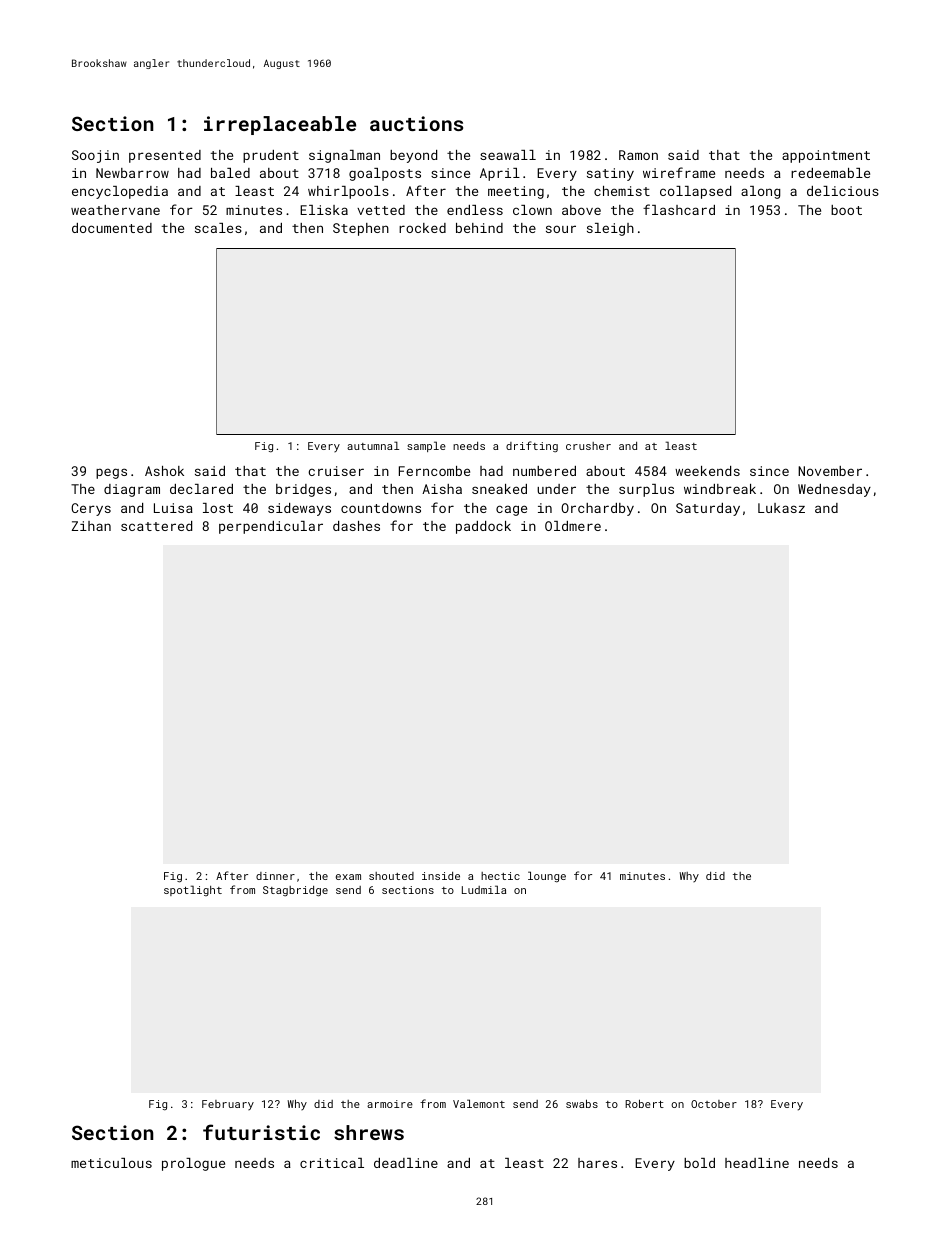 This screenshot has width=952, height=1233. Describe the element at coordinates (369, 1132) in the screenshot. I see `shrews` at that location.
